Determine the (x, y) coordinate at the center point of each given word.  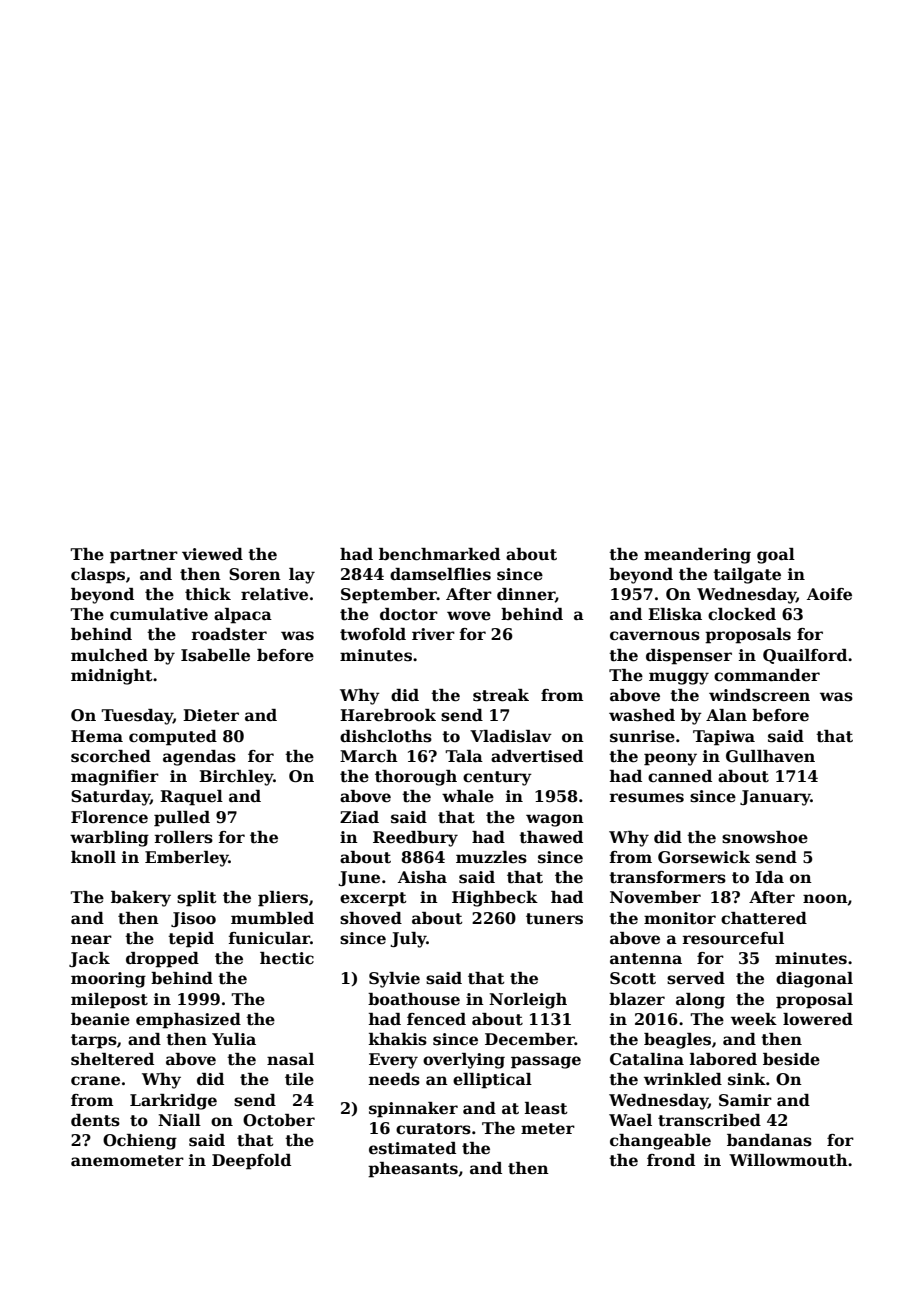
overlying (464, 1061)
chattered (764, 918)
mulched (109, 655)
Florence (109, 817)
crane (95, 1081)
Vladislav (511, 736)
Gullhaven (770, 756)
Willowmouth (788, 1160)
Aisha (422, 877)
